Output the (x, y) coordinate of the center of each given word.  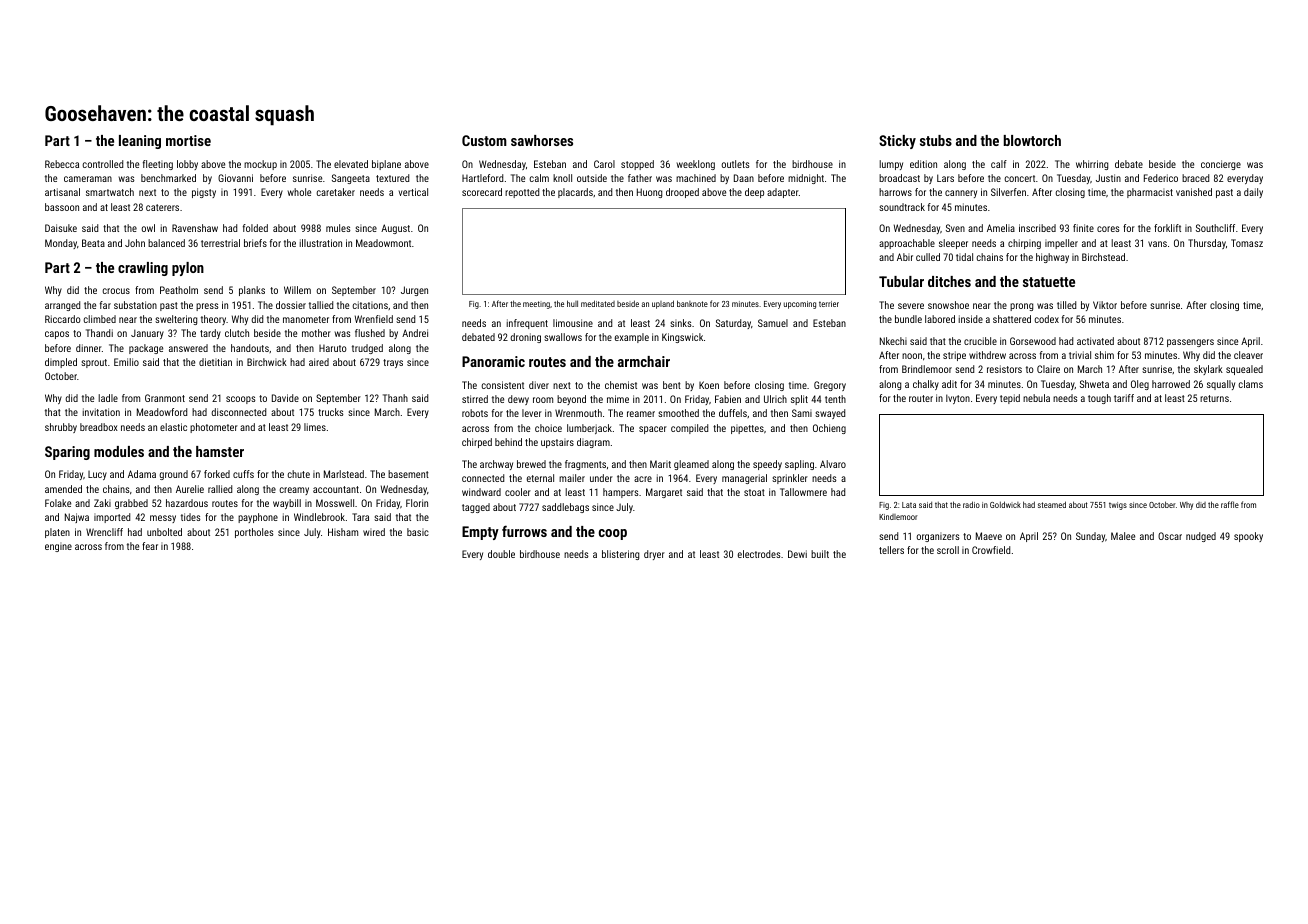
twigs (1118, 506)
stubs (936, 140)
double (501, 554)
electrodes (759, 554)
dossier (291, 305)
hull (572, 303)
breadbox (99, 427)
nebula (1036, 398)
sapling (799, 465)
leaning (140, 142)
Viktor (1105, 305)
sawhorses (542, 140)
